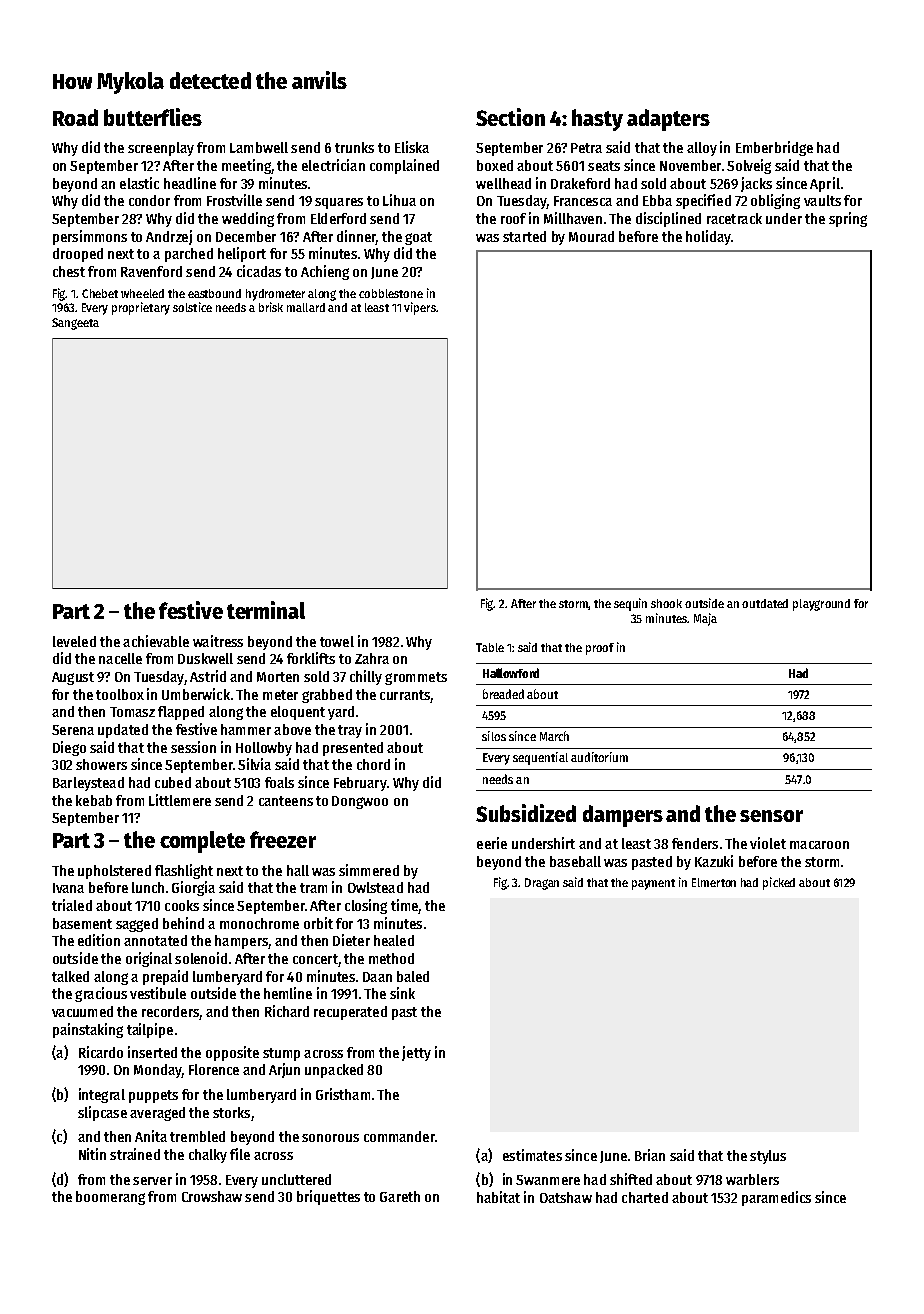  I want to click on spring, so click(848, 219).
